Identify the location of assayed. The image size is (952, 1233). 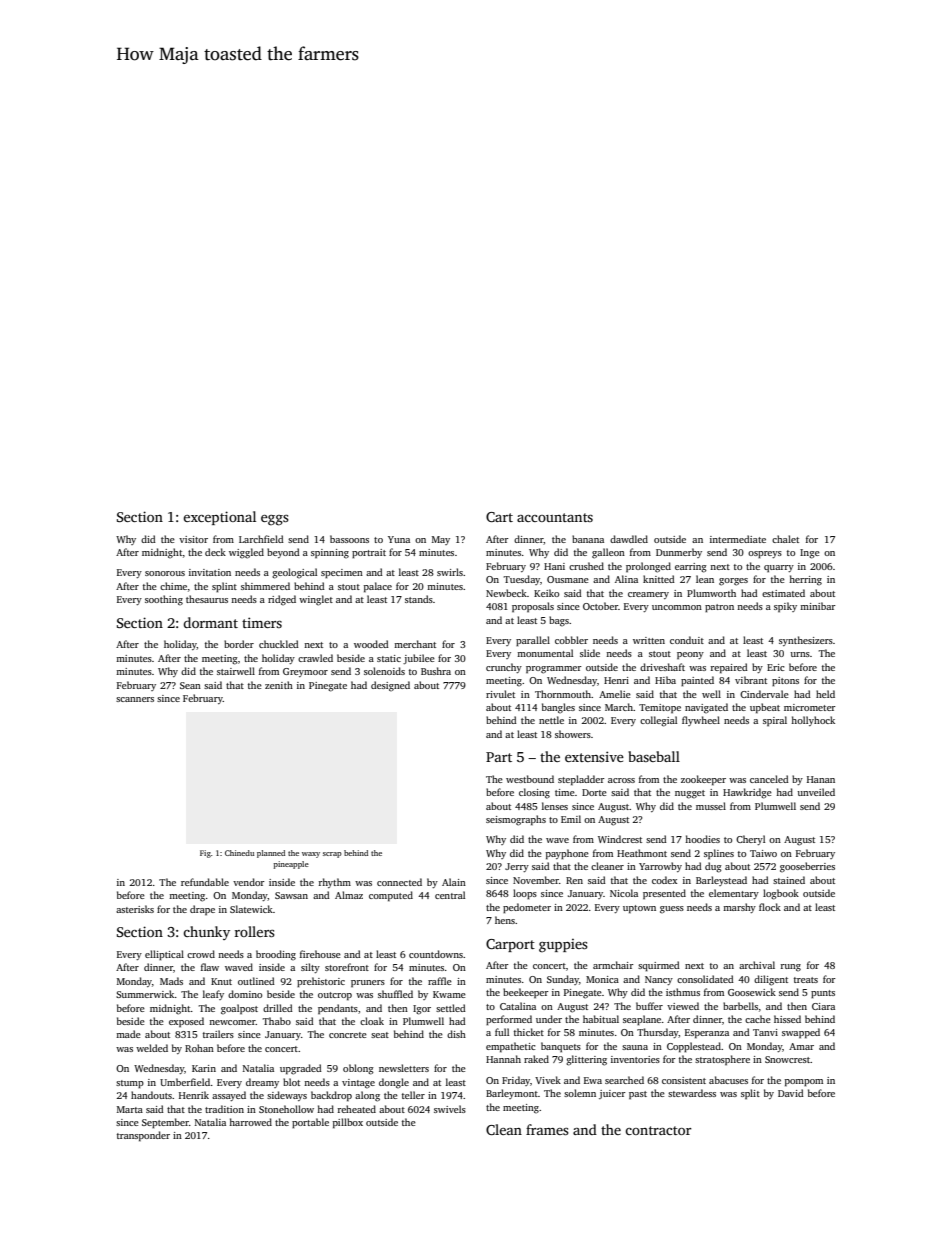
(229, 1096).
